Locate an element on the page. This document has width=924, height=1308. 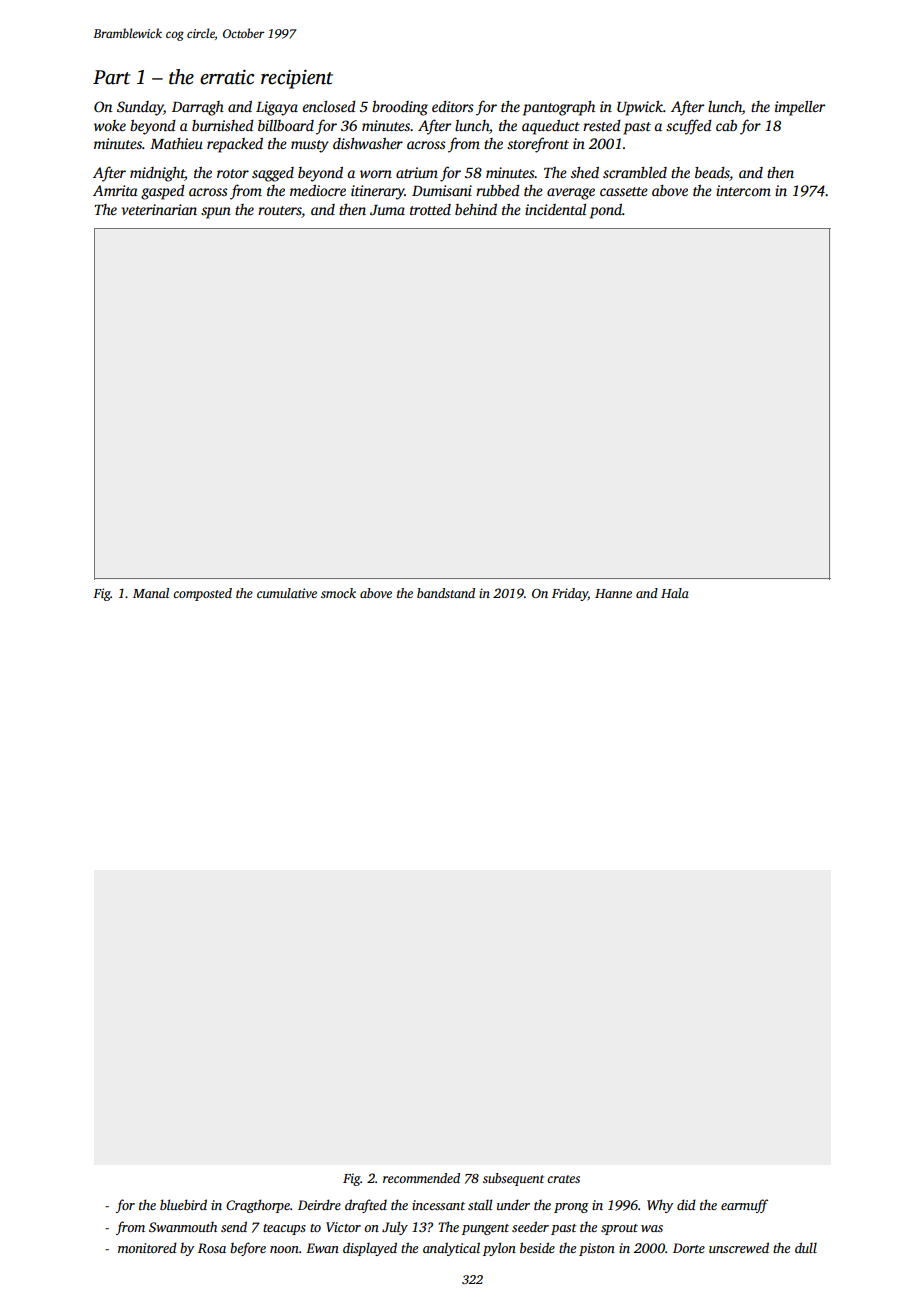
routers is located at coordinates (280, 212).
